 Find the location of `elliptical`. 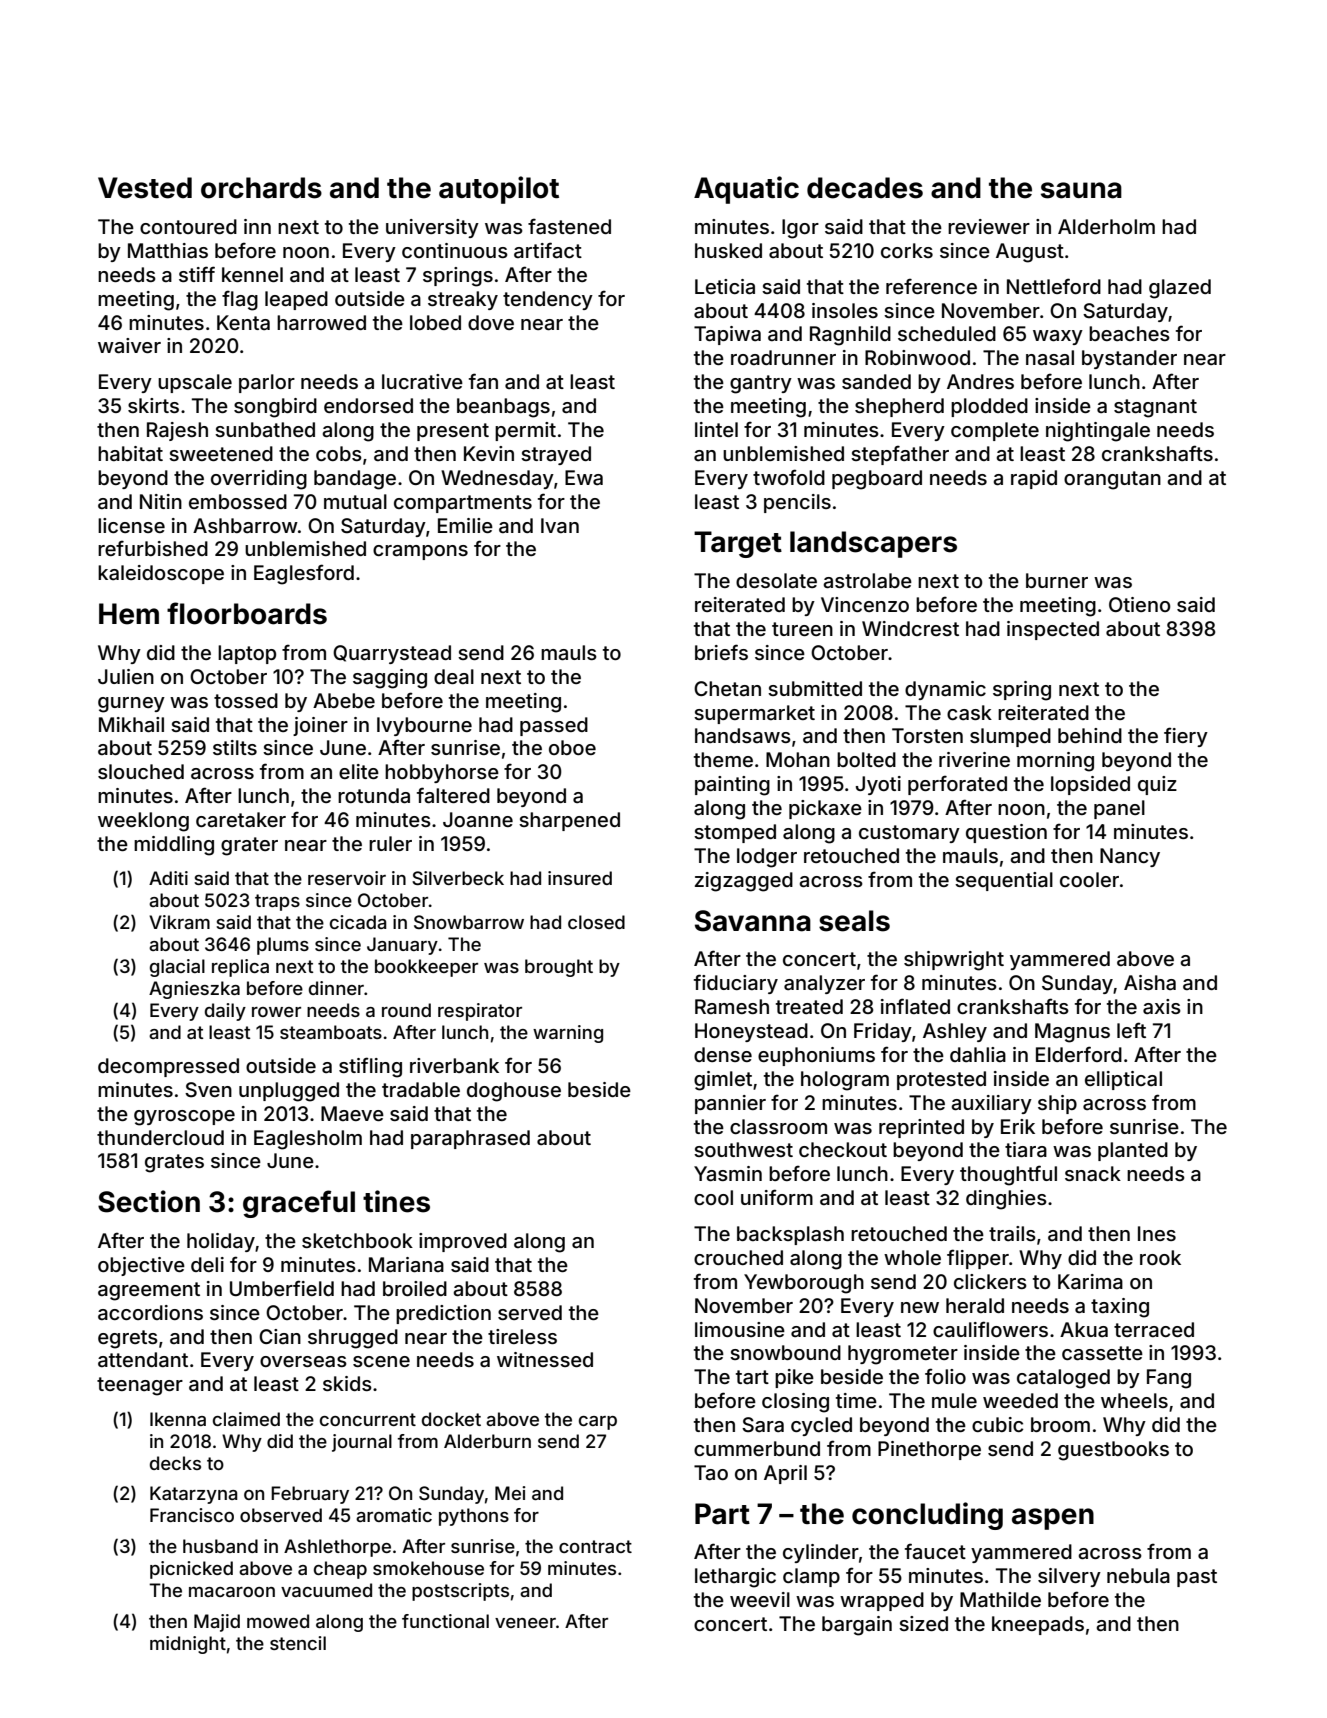

elliptical is located at coordinates (1123, 1080).
